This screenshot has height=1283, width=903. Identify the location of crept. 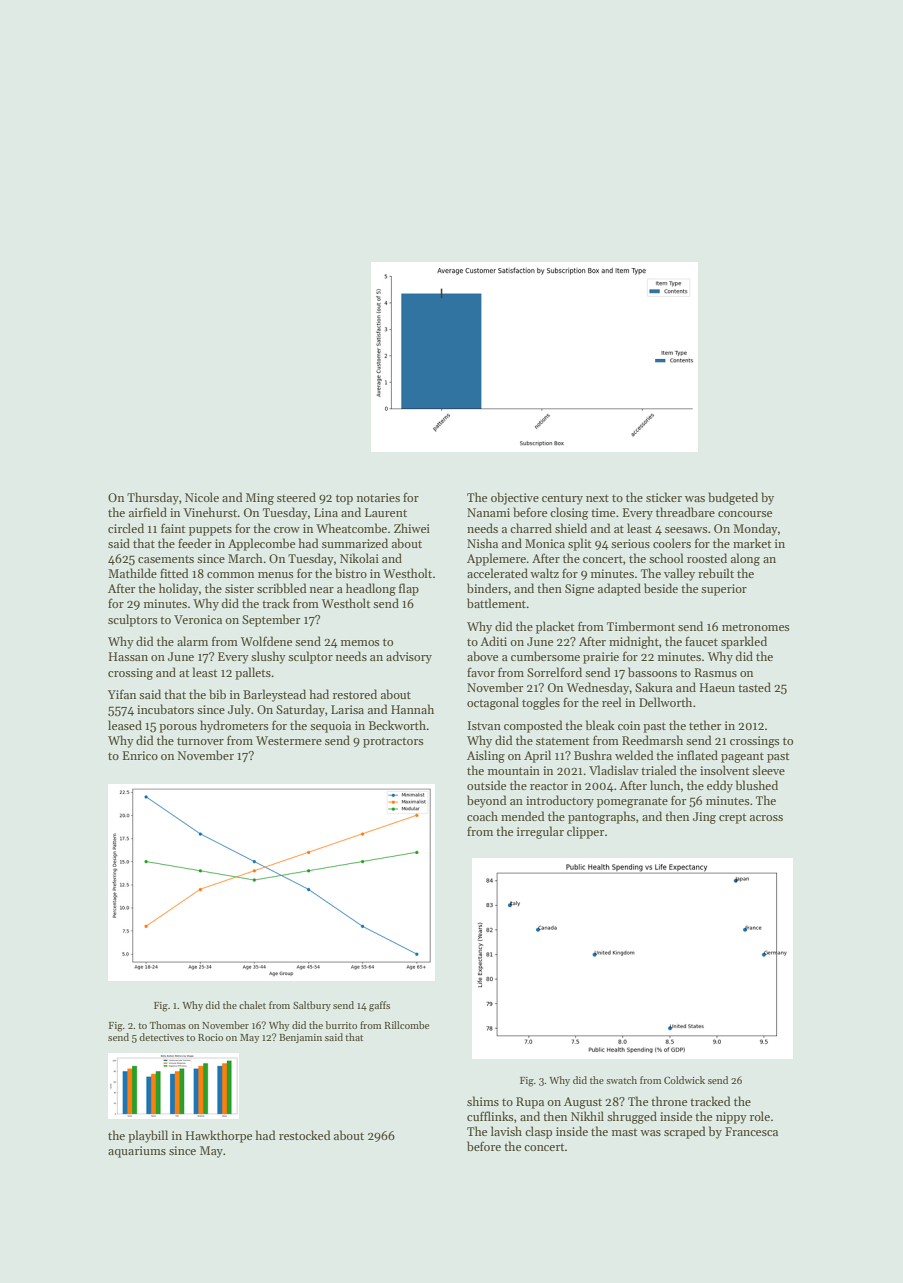
(732, 818).
